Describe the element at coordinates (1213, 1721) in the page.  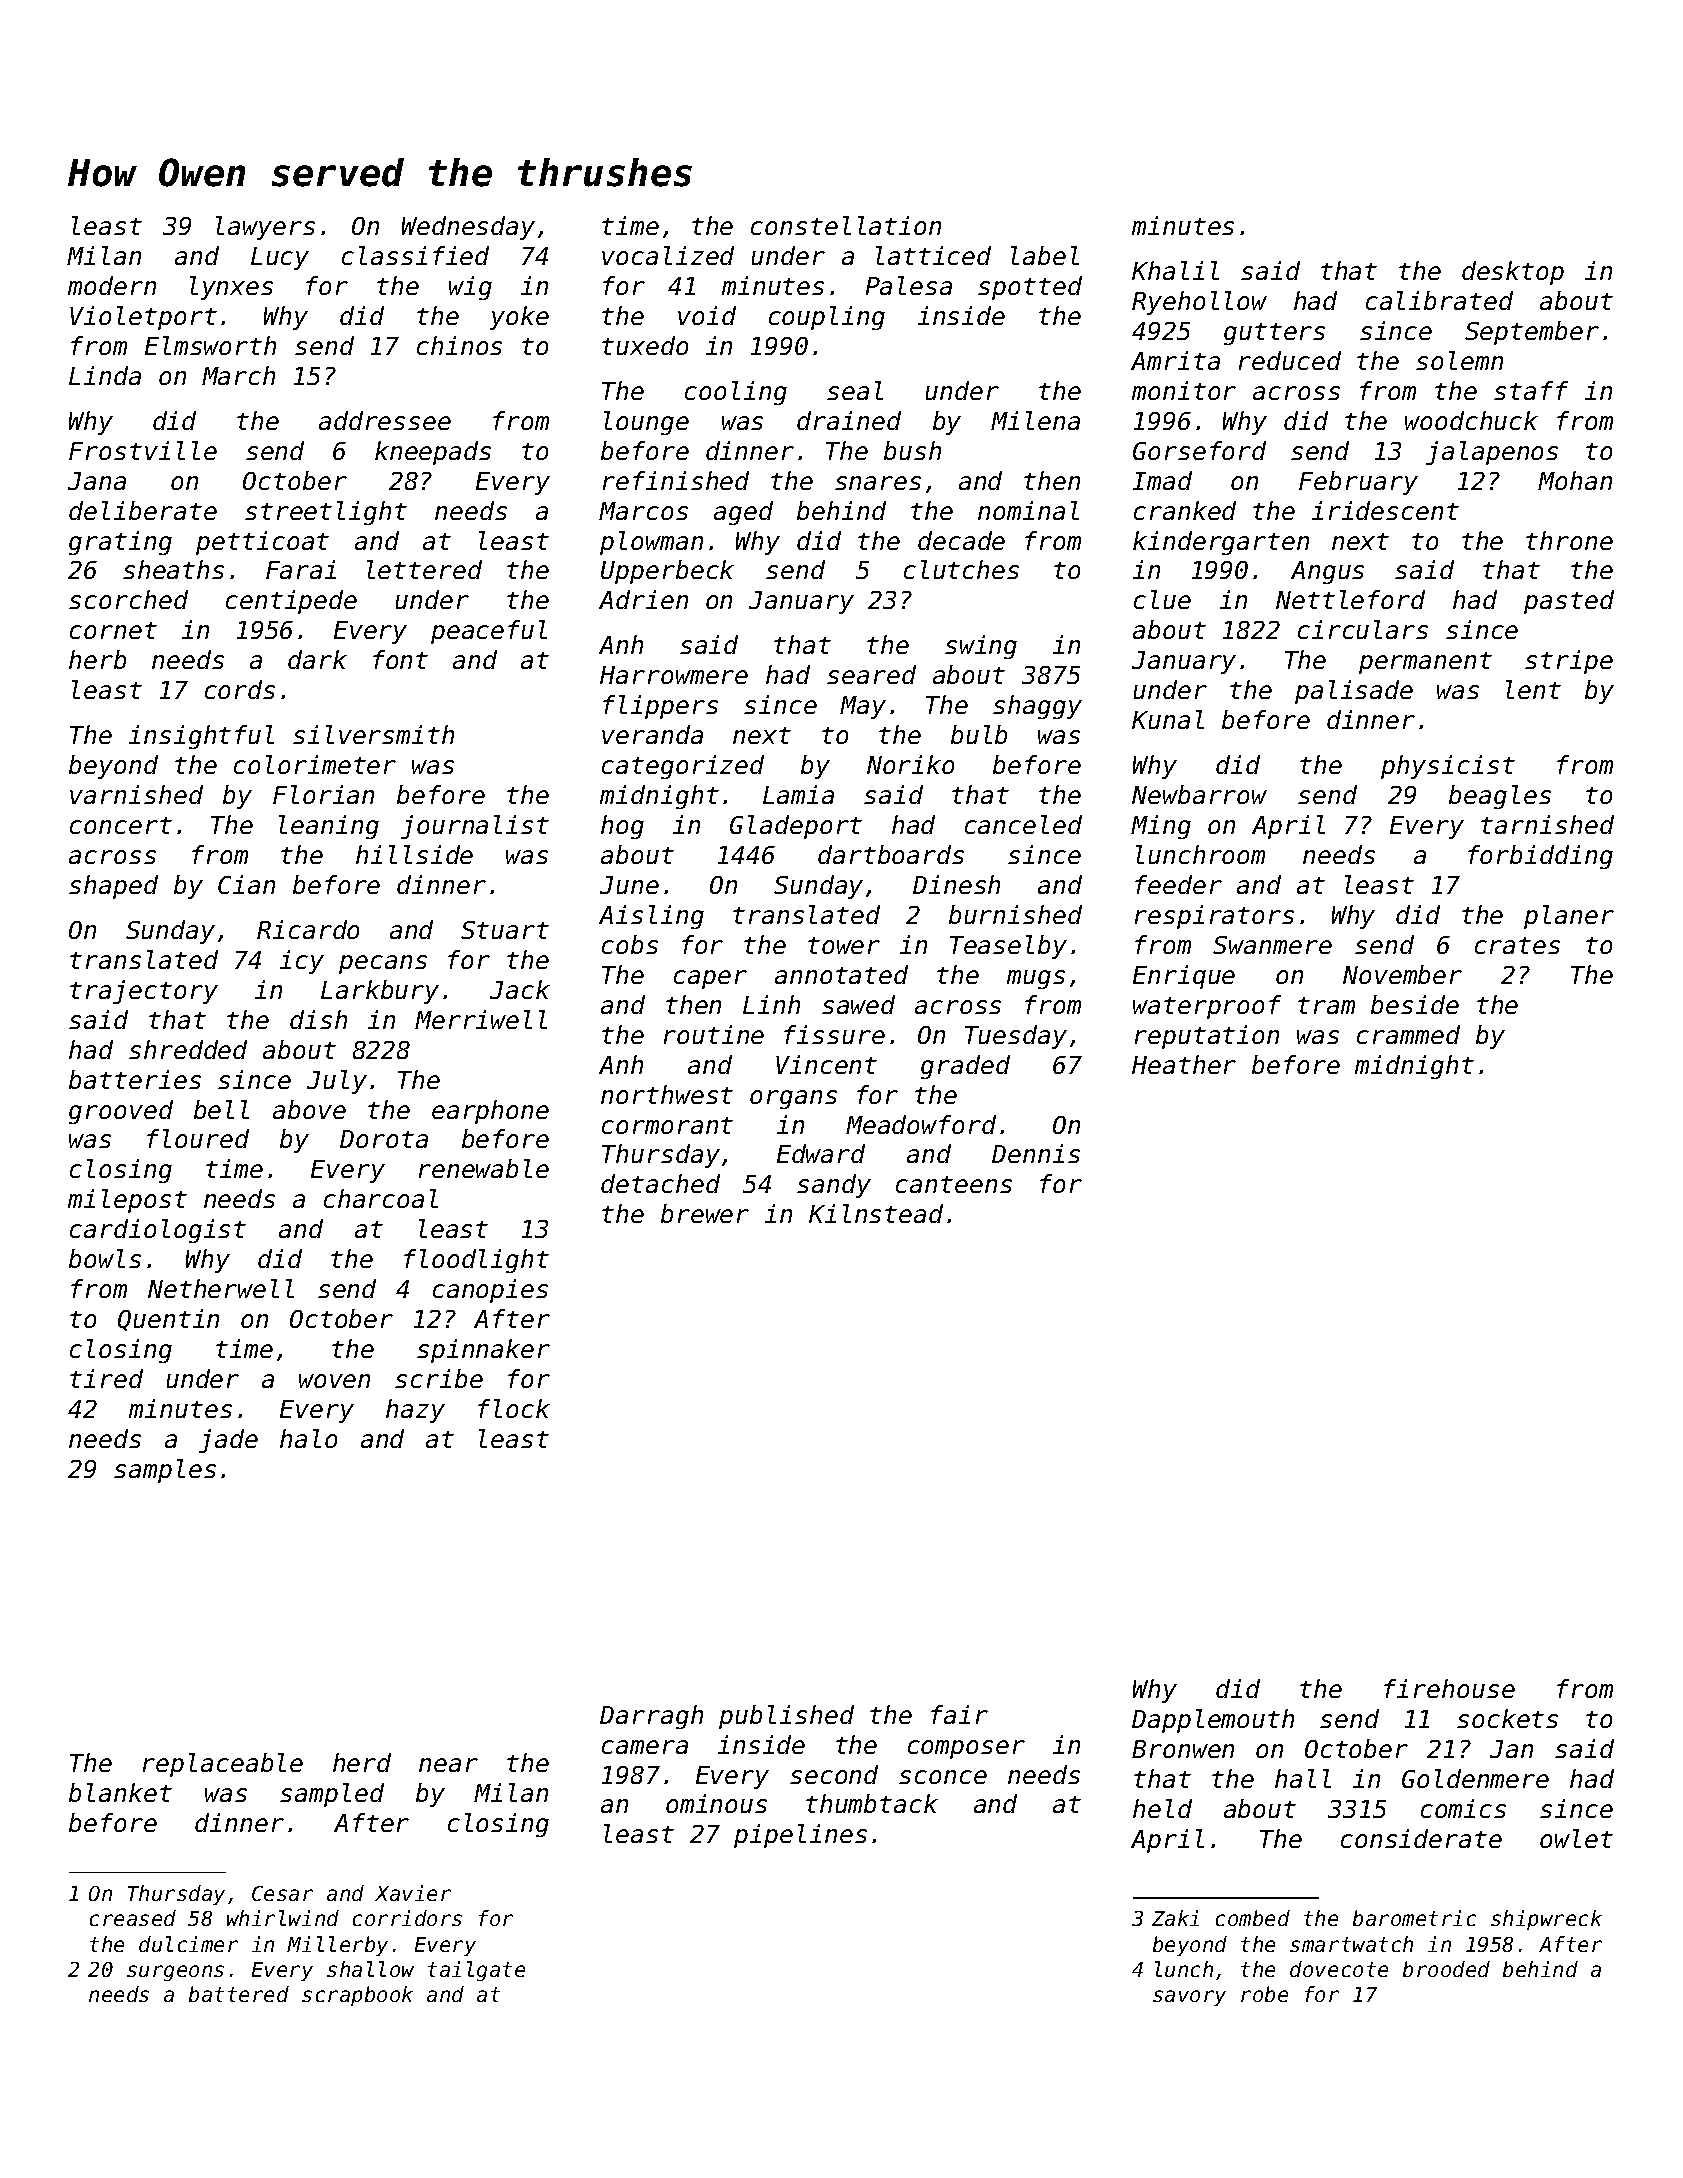
I see `Dapplemouth` at that location.
